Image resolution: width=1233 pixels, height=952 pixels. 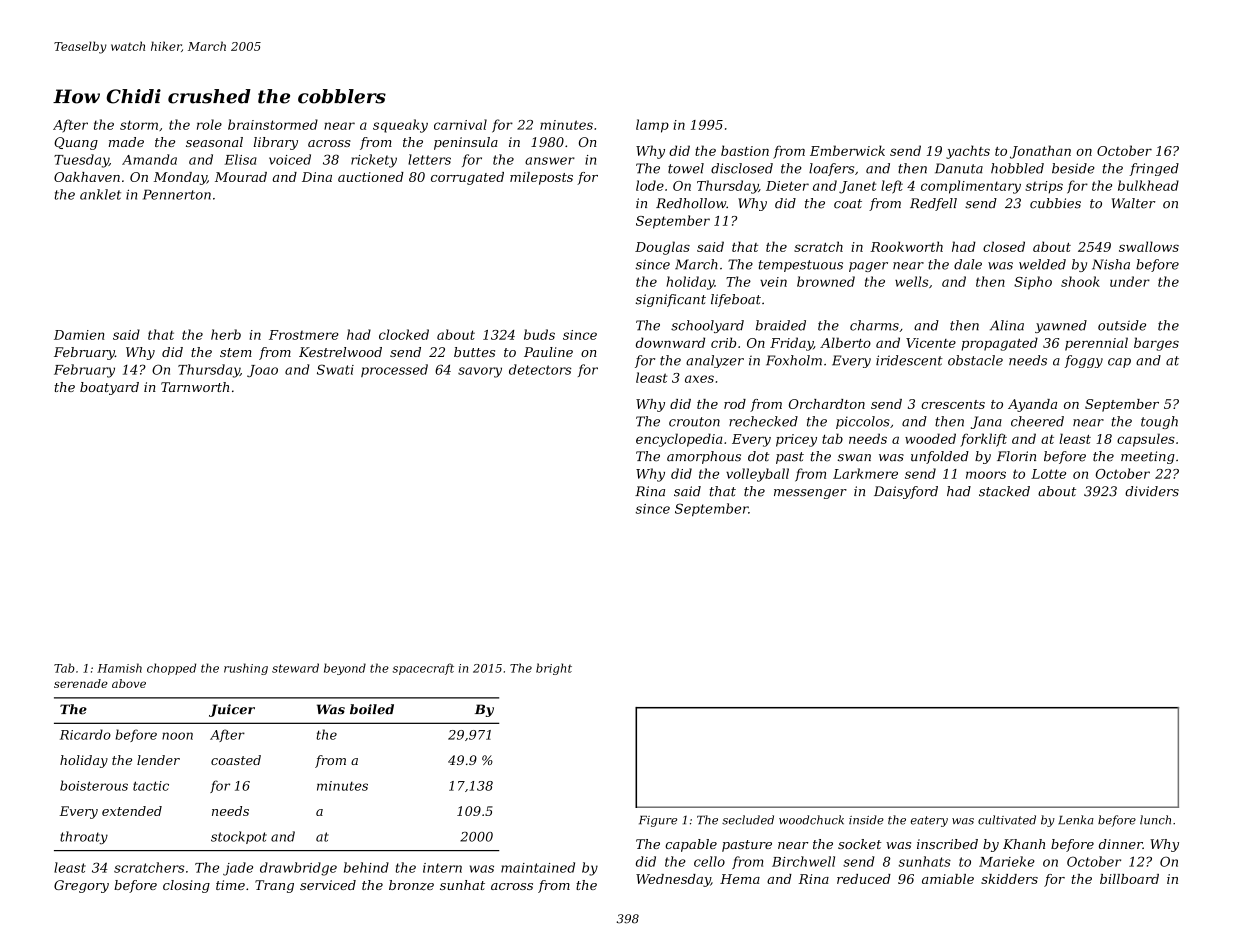 I want to click on carnival, so click(x=460, y=124).
